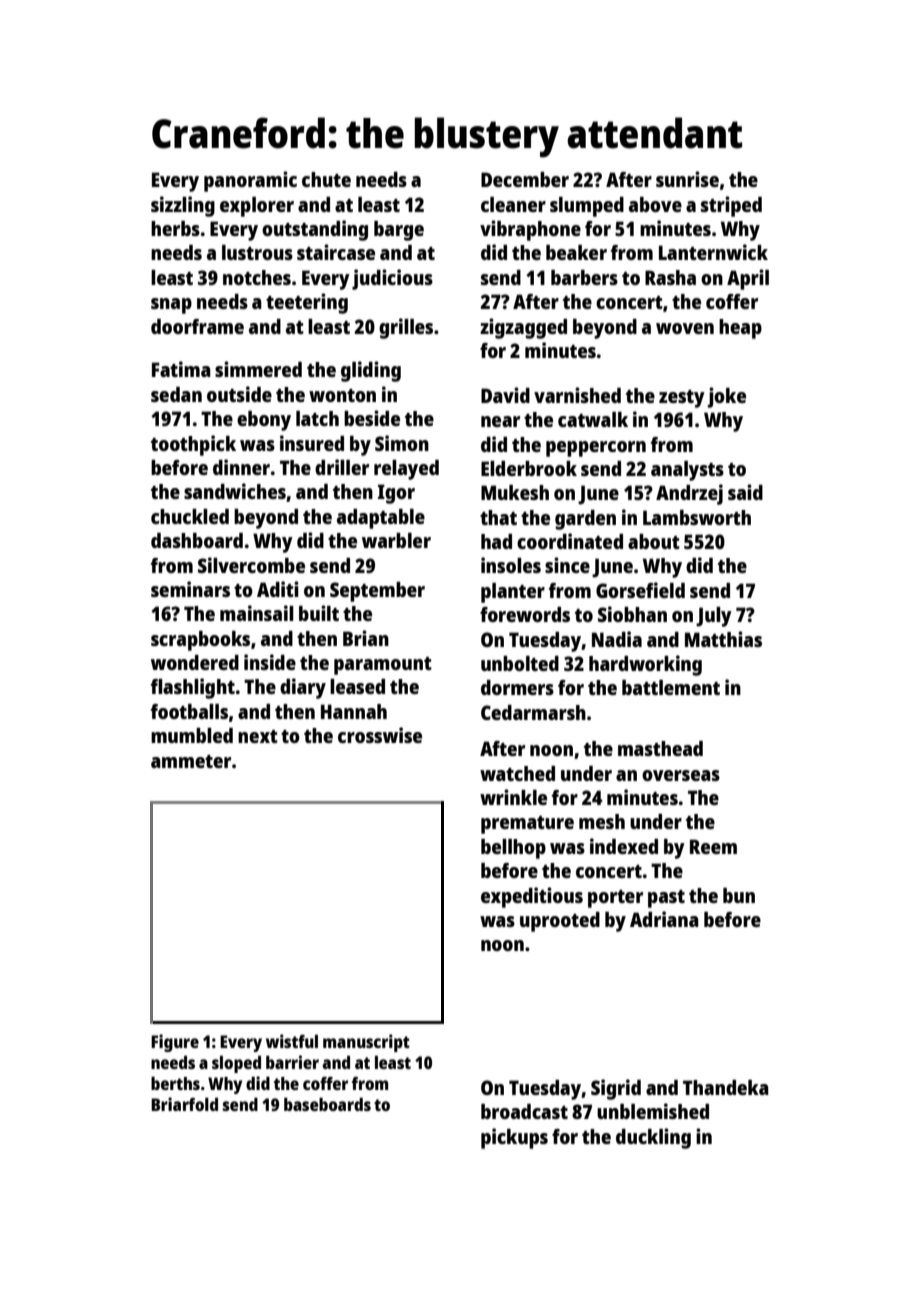 The width and height of the screenshot is (924, 1311). I want to click on vibraphone, so click(530, 230).
